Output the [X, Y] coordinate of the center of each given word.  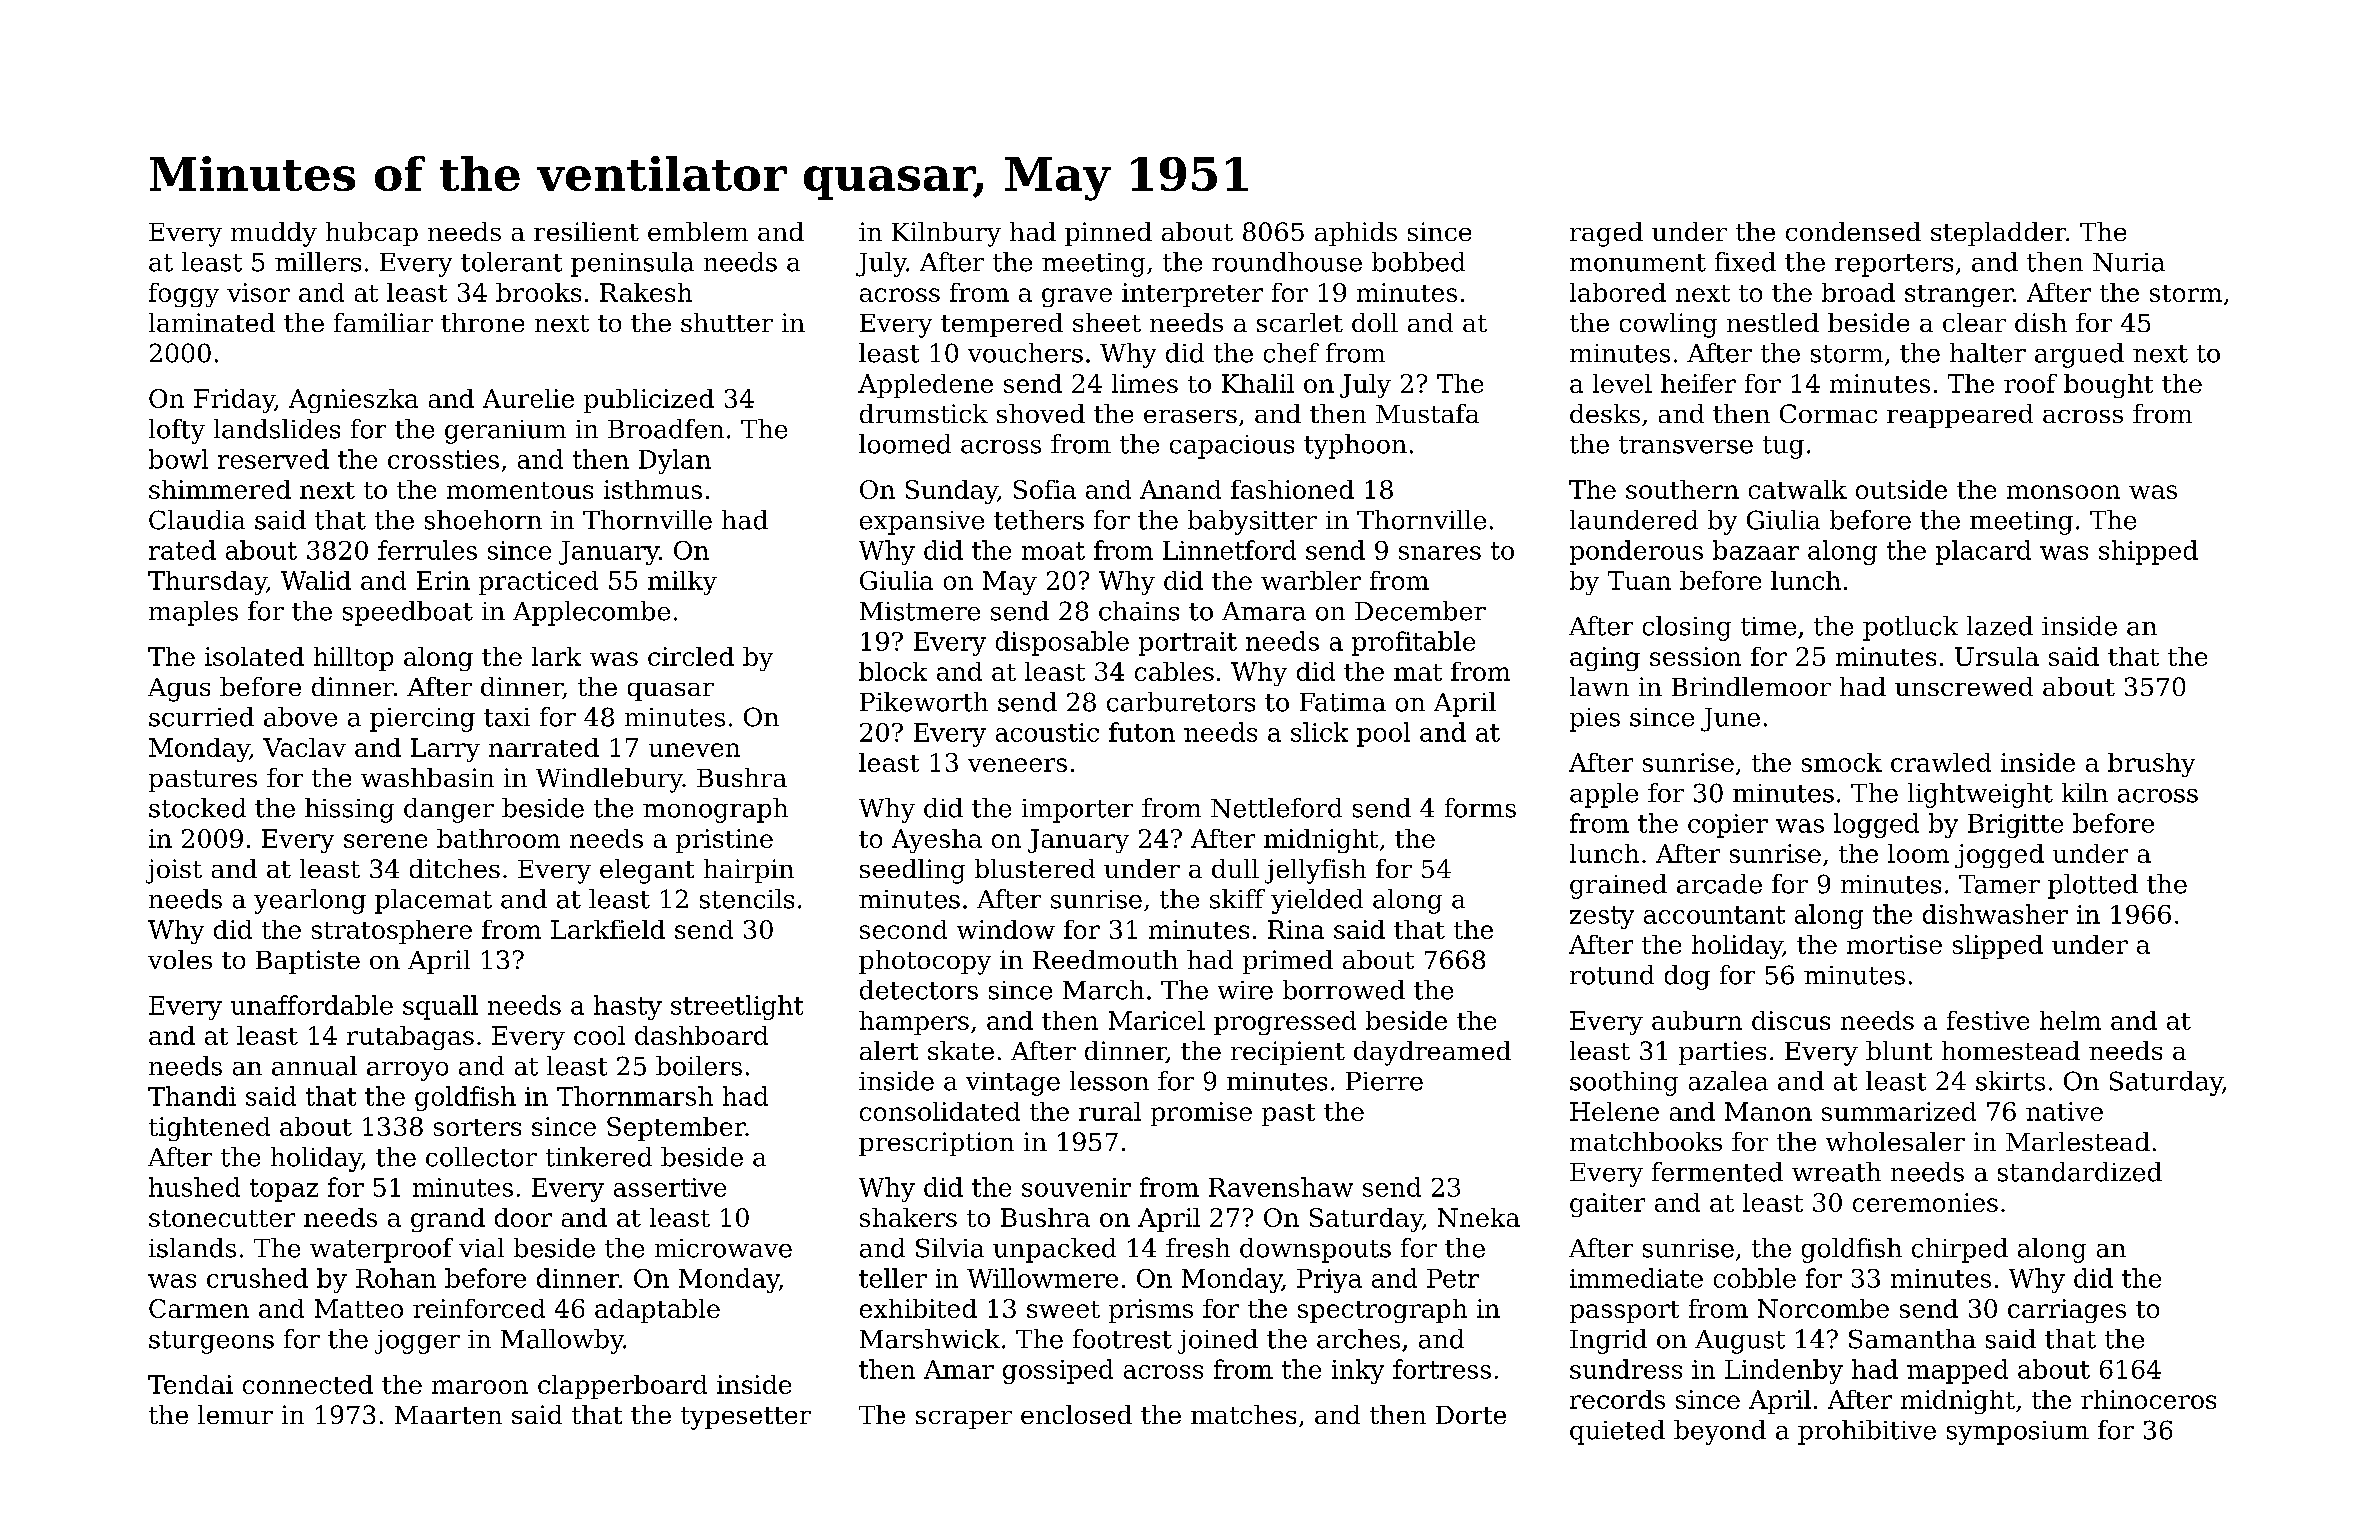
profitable [1413, 643]
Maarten [448, 1415]
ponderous [1636, 552]
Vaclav [304, 747]
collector [481, 1157]
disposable [1062, 643]
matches [1243, 1414]
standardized [2080, 1172]
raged [1606, 234]
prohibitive [1867, 1432]
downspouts [1315, 1250]
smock [1842, 762]
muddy [274, 234]
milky [682, 583]
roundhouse [1287, 262]
